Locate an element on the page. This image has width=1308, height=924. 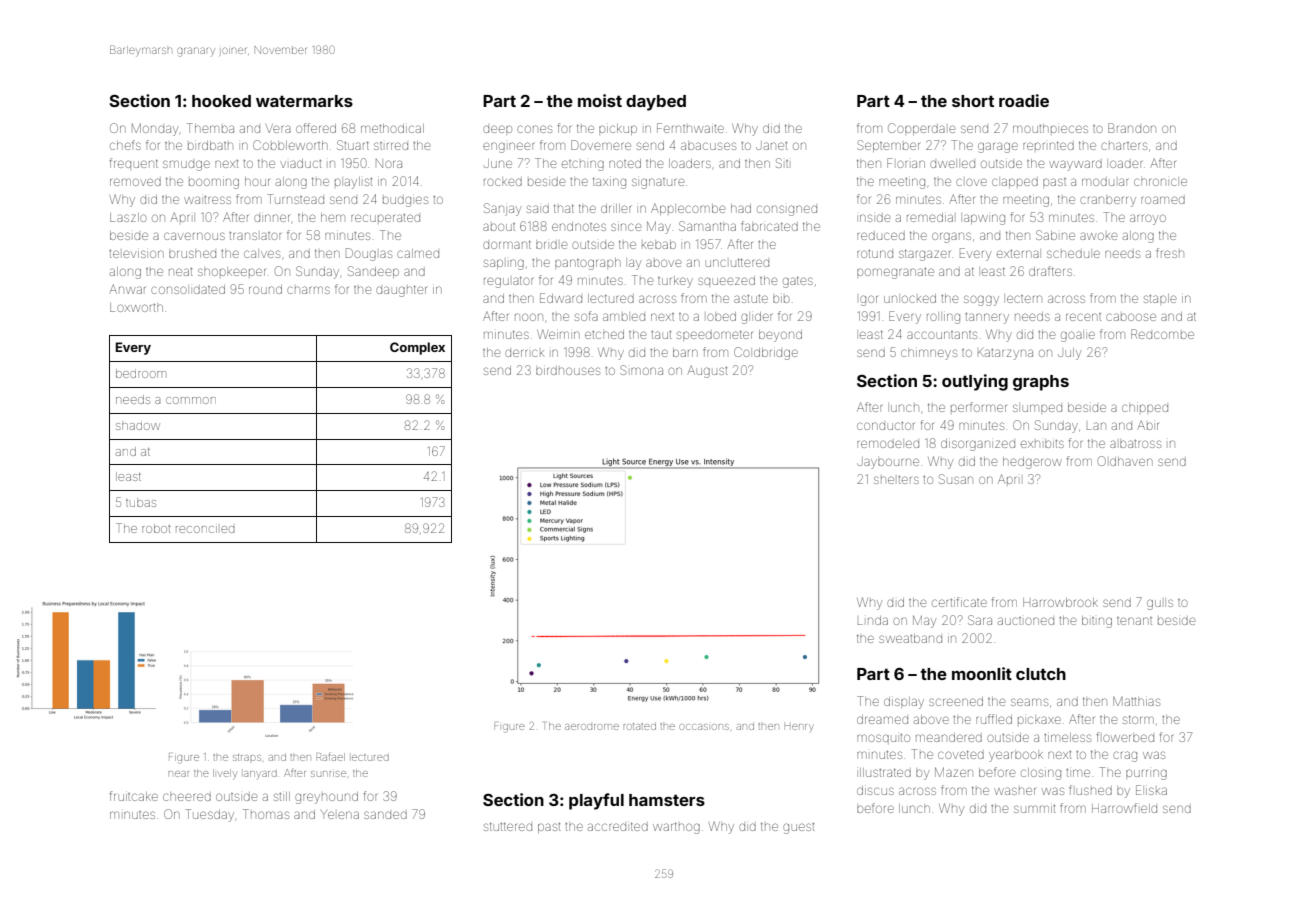
Loxworth is located at coordinates (136, 307).
